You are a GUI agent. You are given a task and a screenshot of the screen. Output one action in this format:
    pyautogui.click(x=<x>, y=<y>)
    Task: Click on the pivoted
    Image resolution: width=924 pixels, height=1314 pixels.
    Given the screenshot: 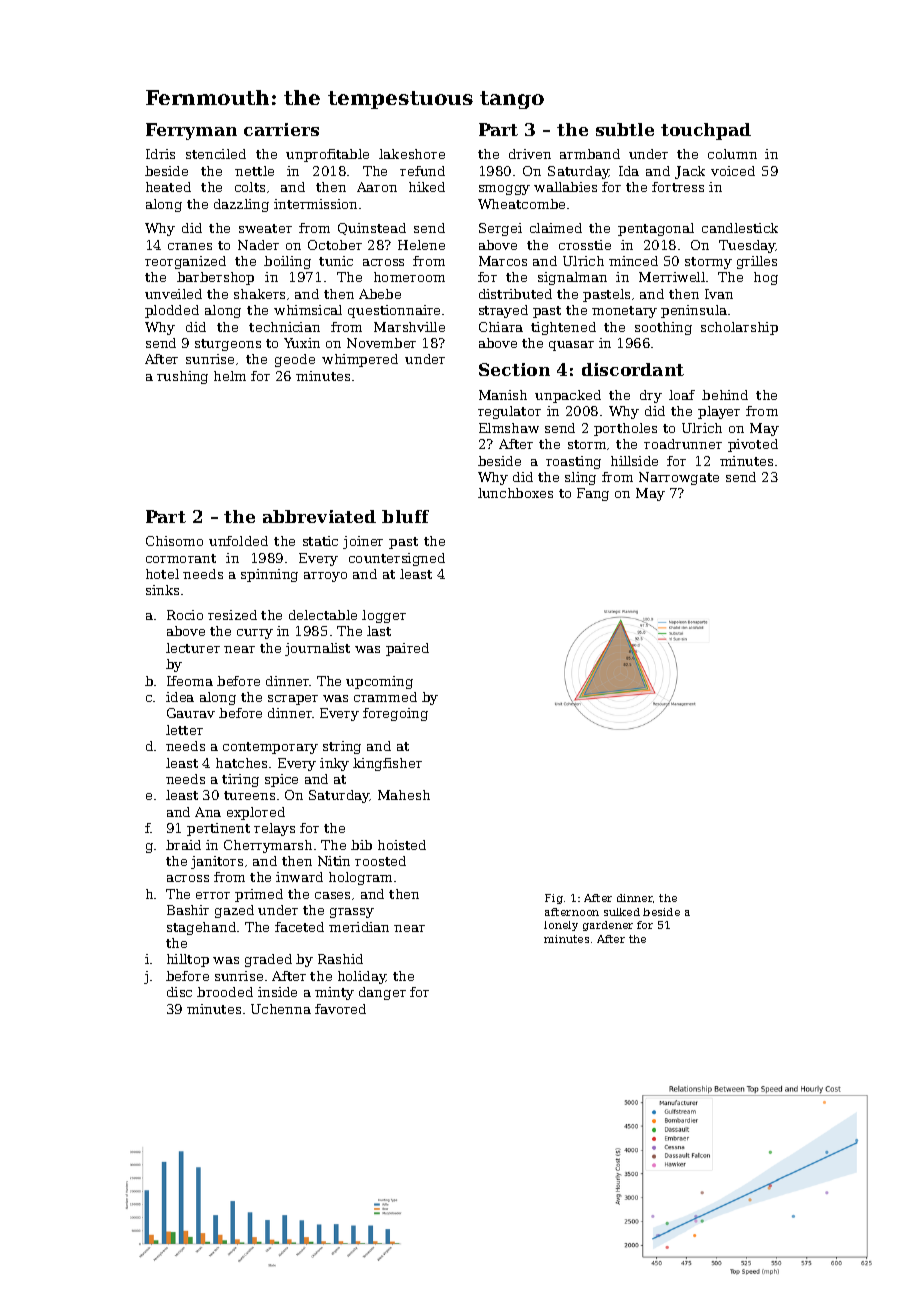 What is the action you would take?
    pyautogui.click(x=753, y=445)
